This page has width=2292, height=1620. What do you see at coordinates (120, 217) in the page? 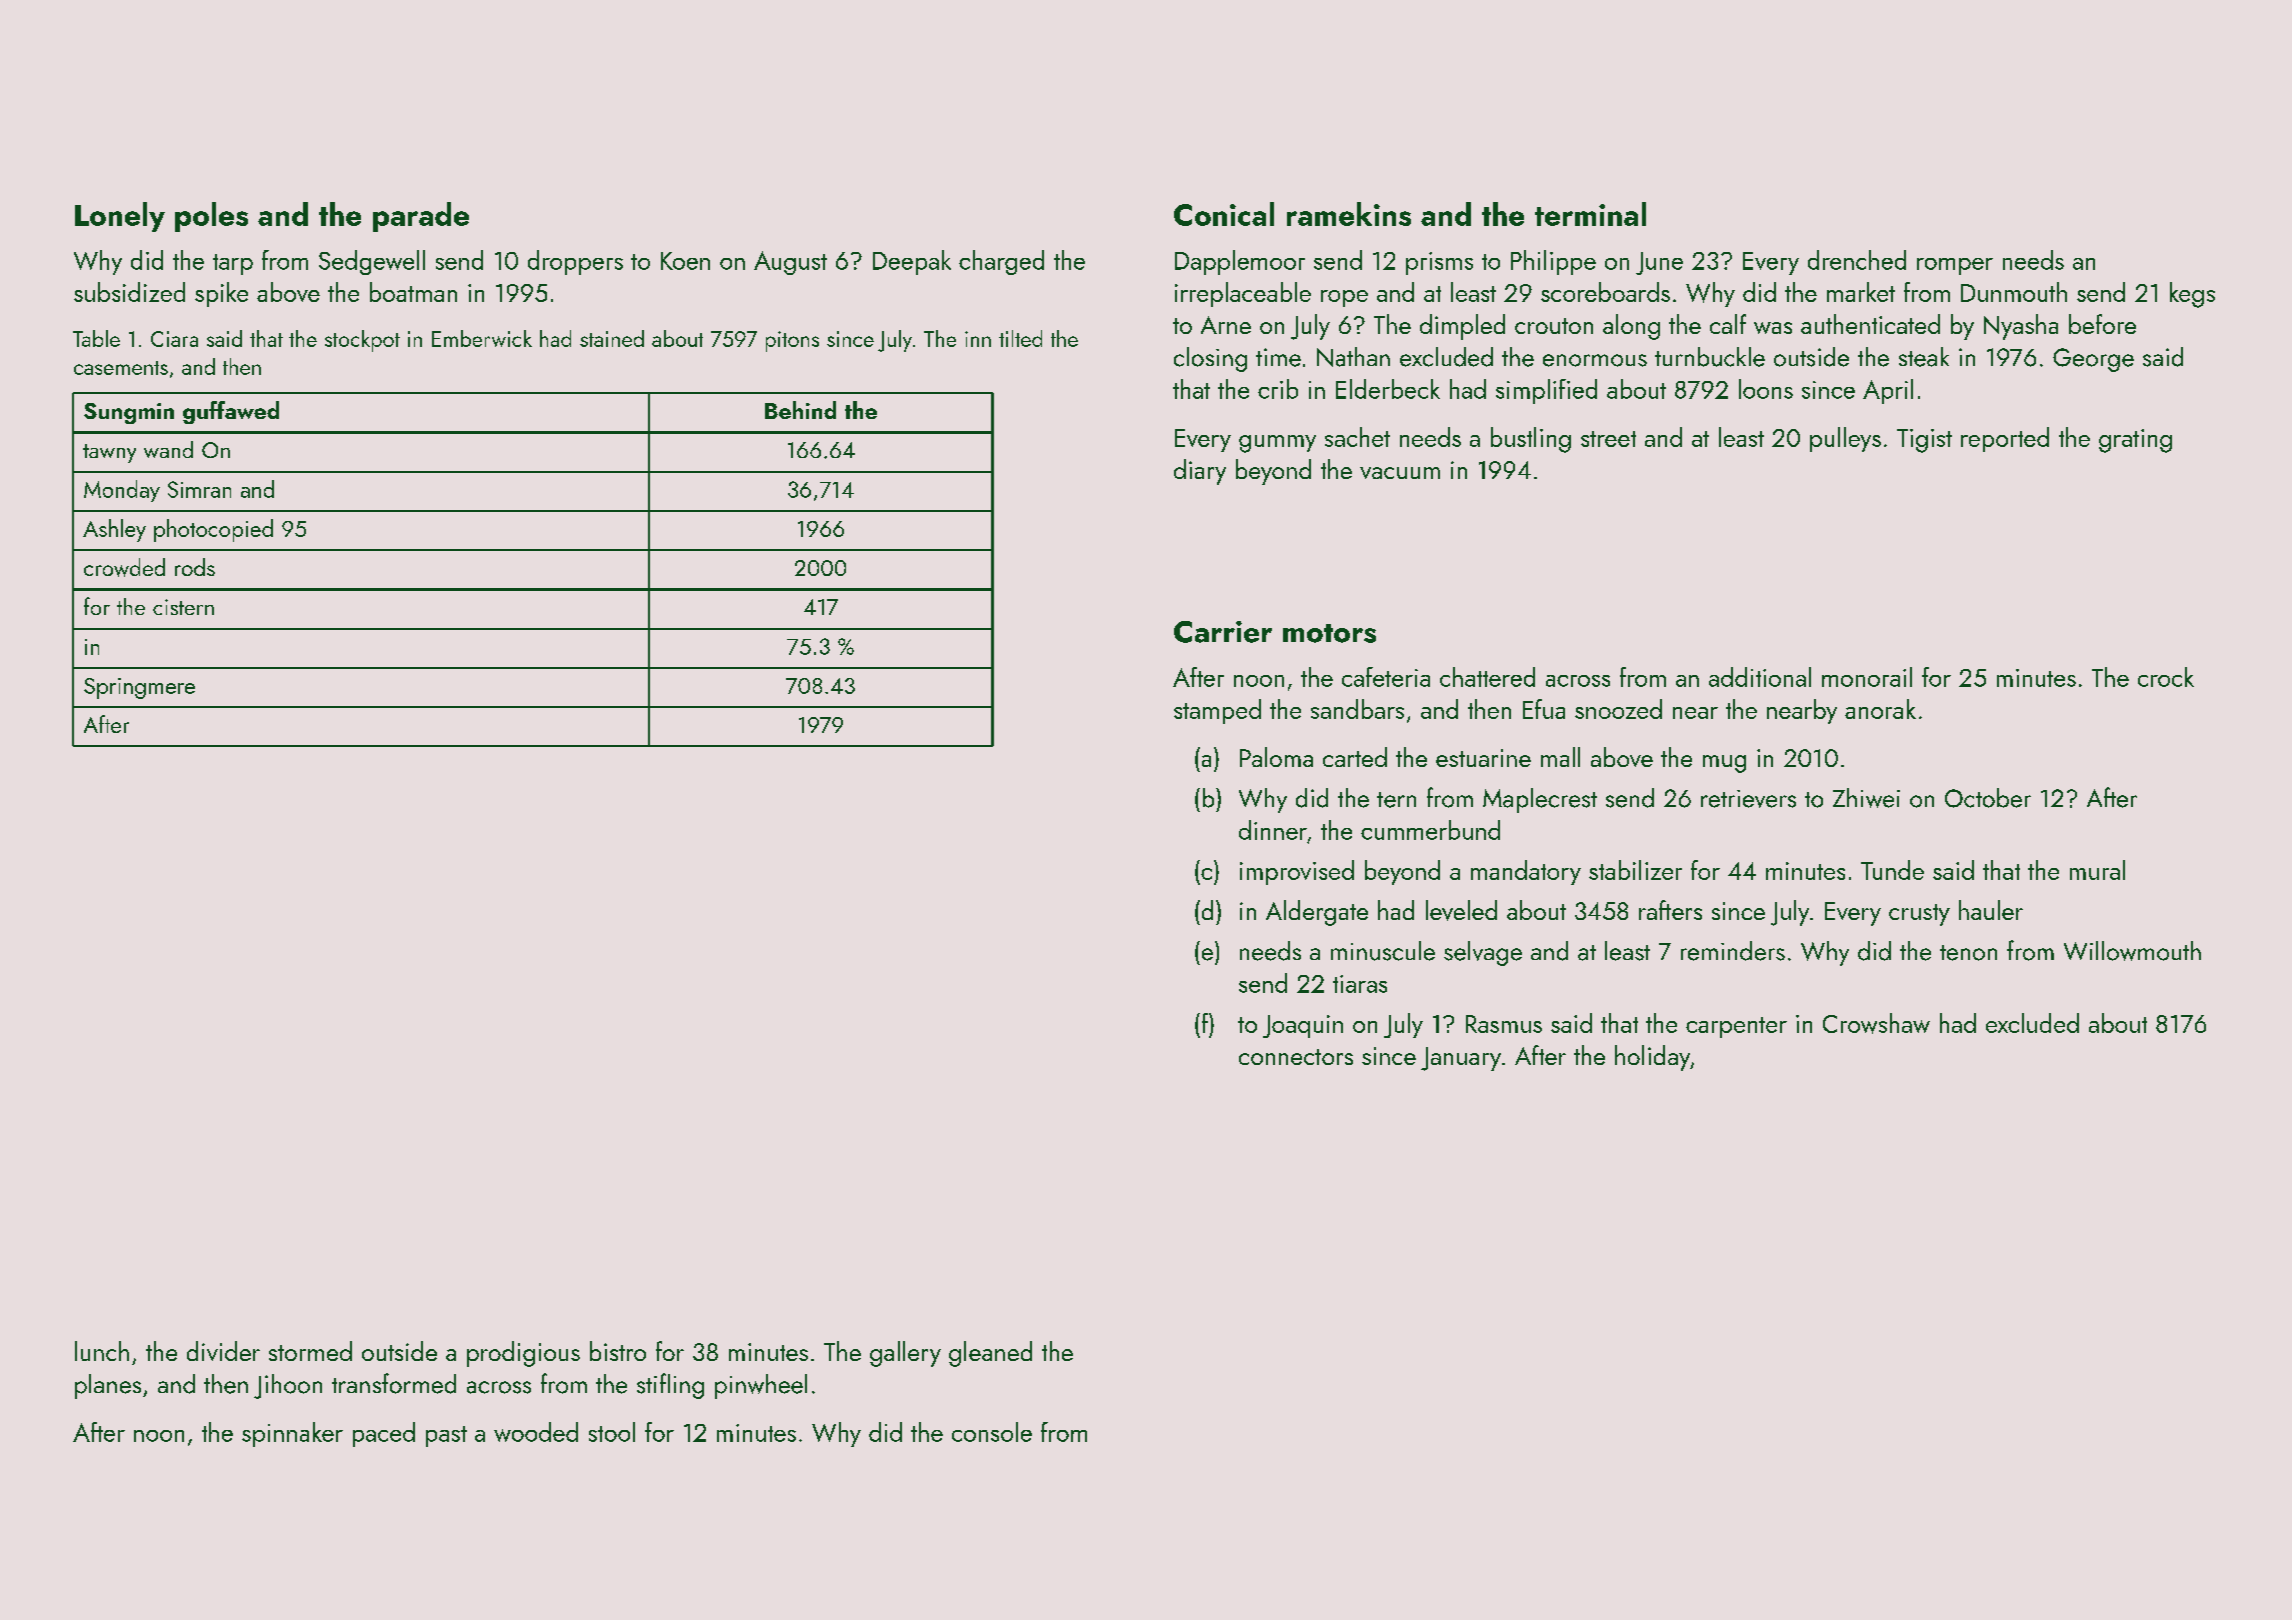
I see `Lonely` at bounding box center [120, 217].
